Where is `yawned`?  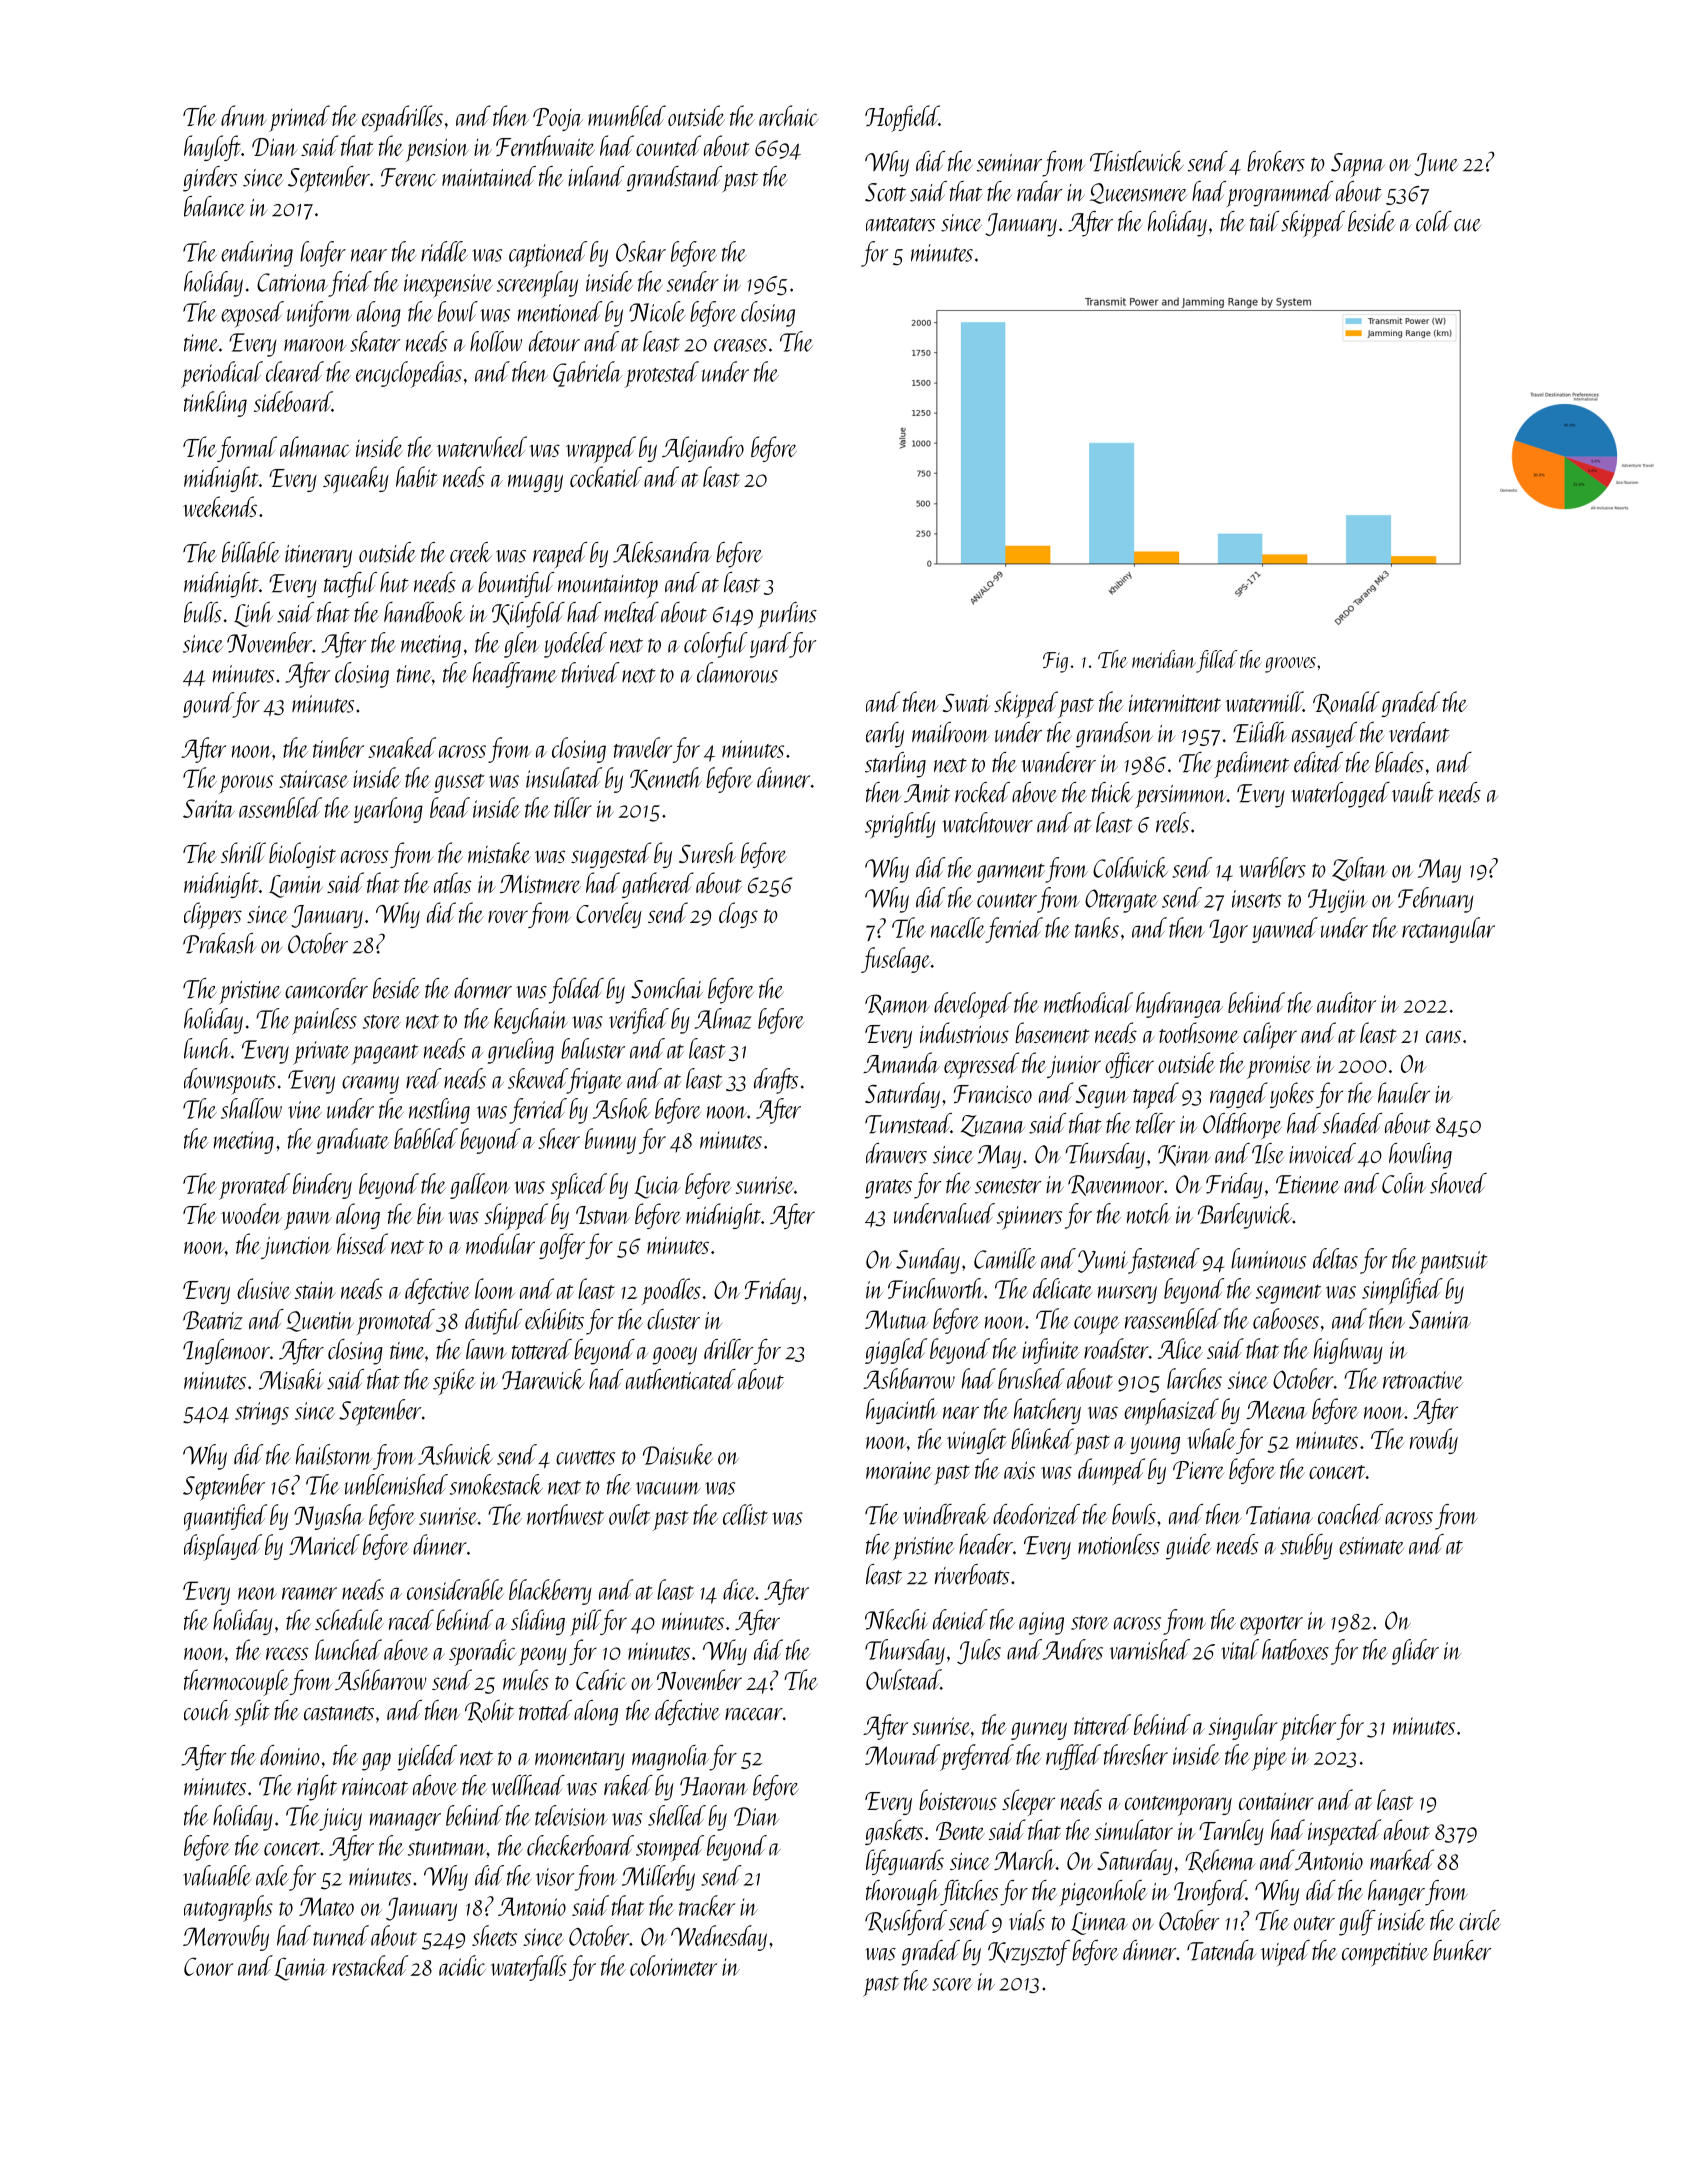
yawned is located at coordinates (1285, 930).
